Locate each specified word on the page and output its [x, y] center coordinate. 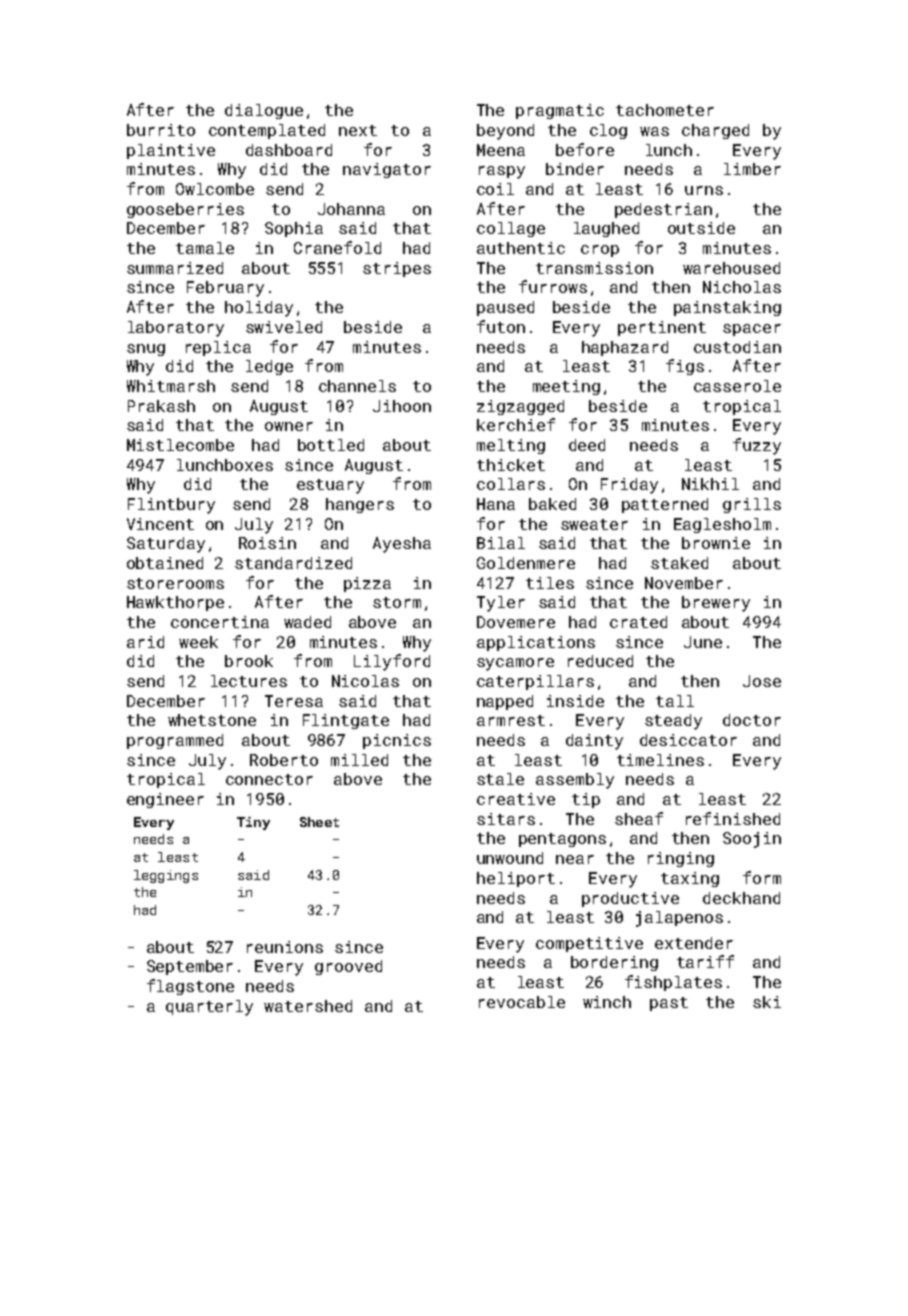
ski [767, 1002]
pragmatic [560, 111]
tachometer [665, 110]
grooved [348, 967]
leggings [166, 876]
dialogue [264, 111]
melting [511, 446]
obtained [165, 563]
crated [638, 622]
